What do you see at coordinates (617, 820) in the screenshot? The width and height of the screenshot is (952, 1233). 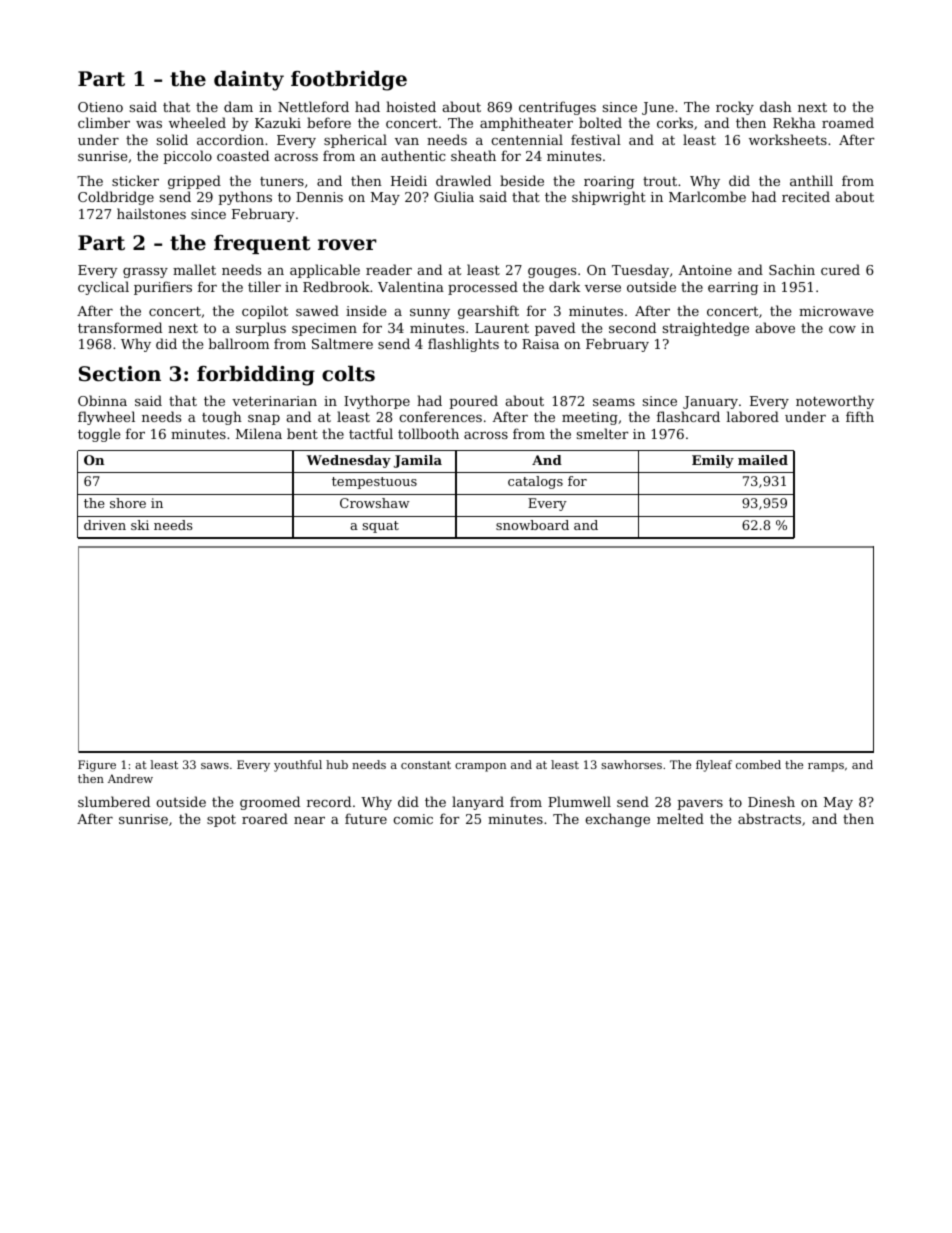 I see `exchange` at bounding box center [617, 820].
